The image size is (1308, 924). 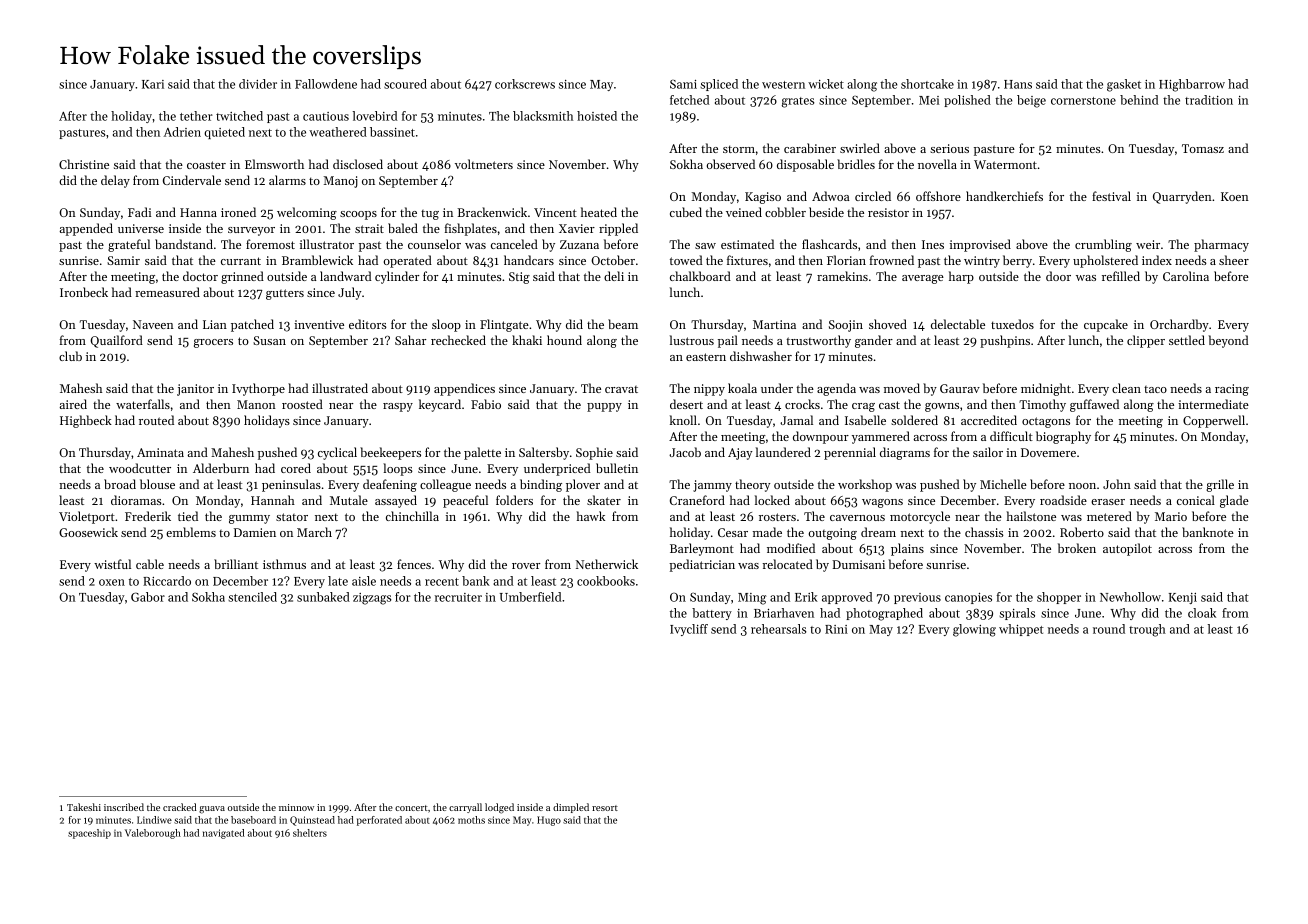 I want to click on shelters, so click(x=310, y=833).
